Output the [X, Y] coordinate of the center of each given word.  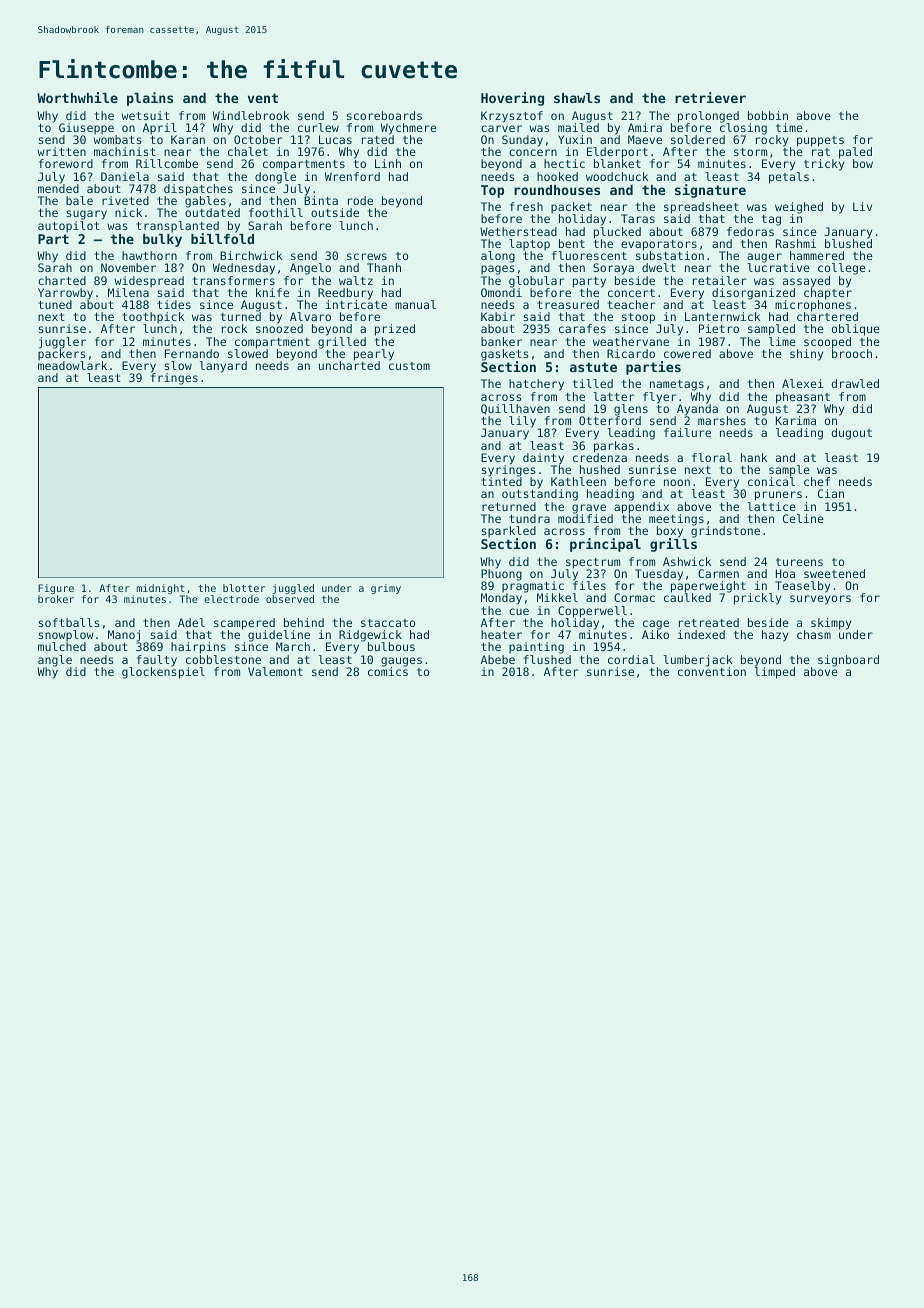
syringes [509, 471]
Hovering [512, 99]
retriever [710, 97]
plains [150, 99]
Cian [831, 493]
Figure [56, 589]
